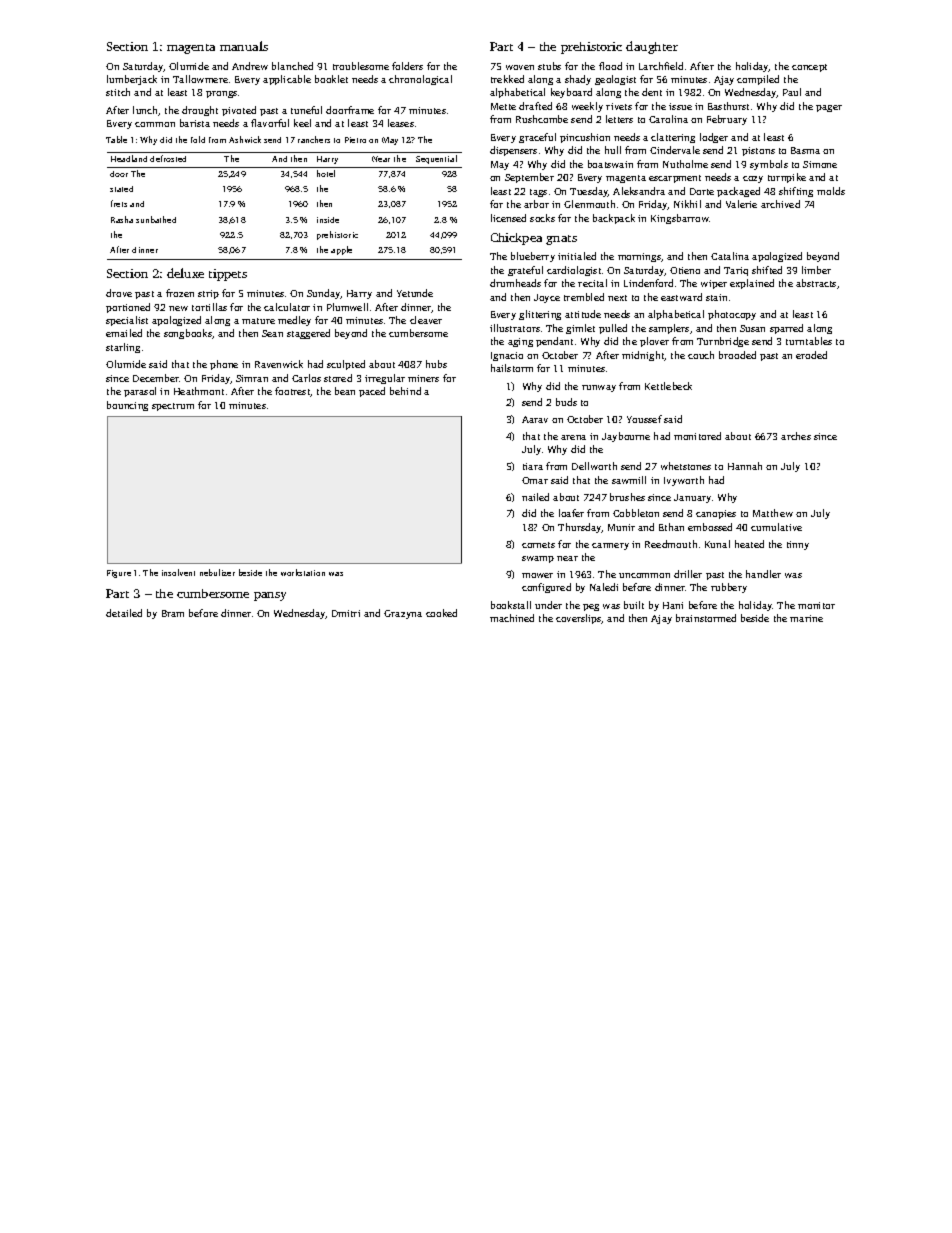 The image size is (952, 1233). I want to click on Ravenwick, so click(279, 364).
